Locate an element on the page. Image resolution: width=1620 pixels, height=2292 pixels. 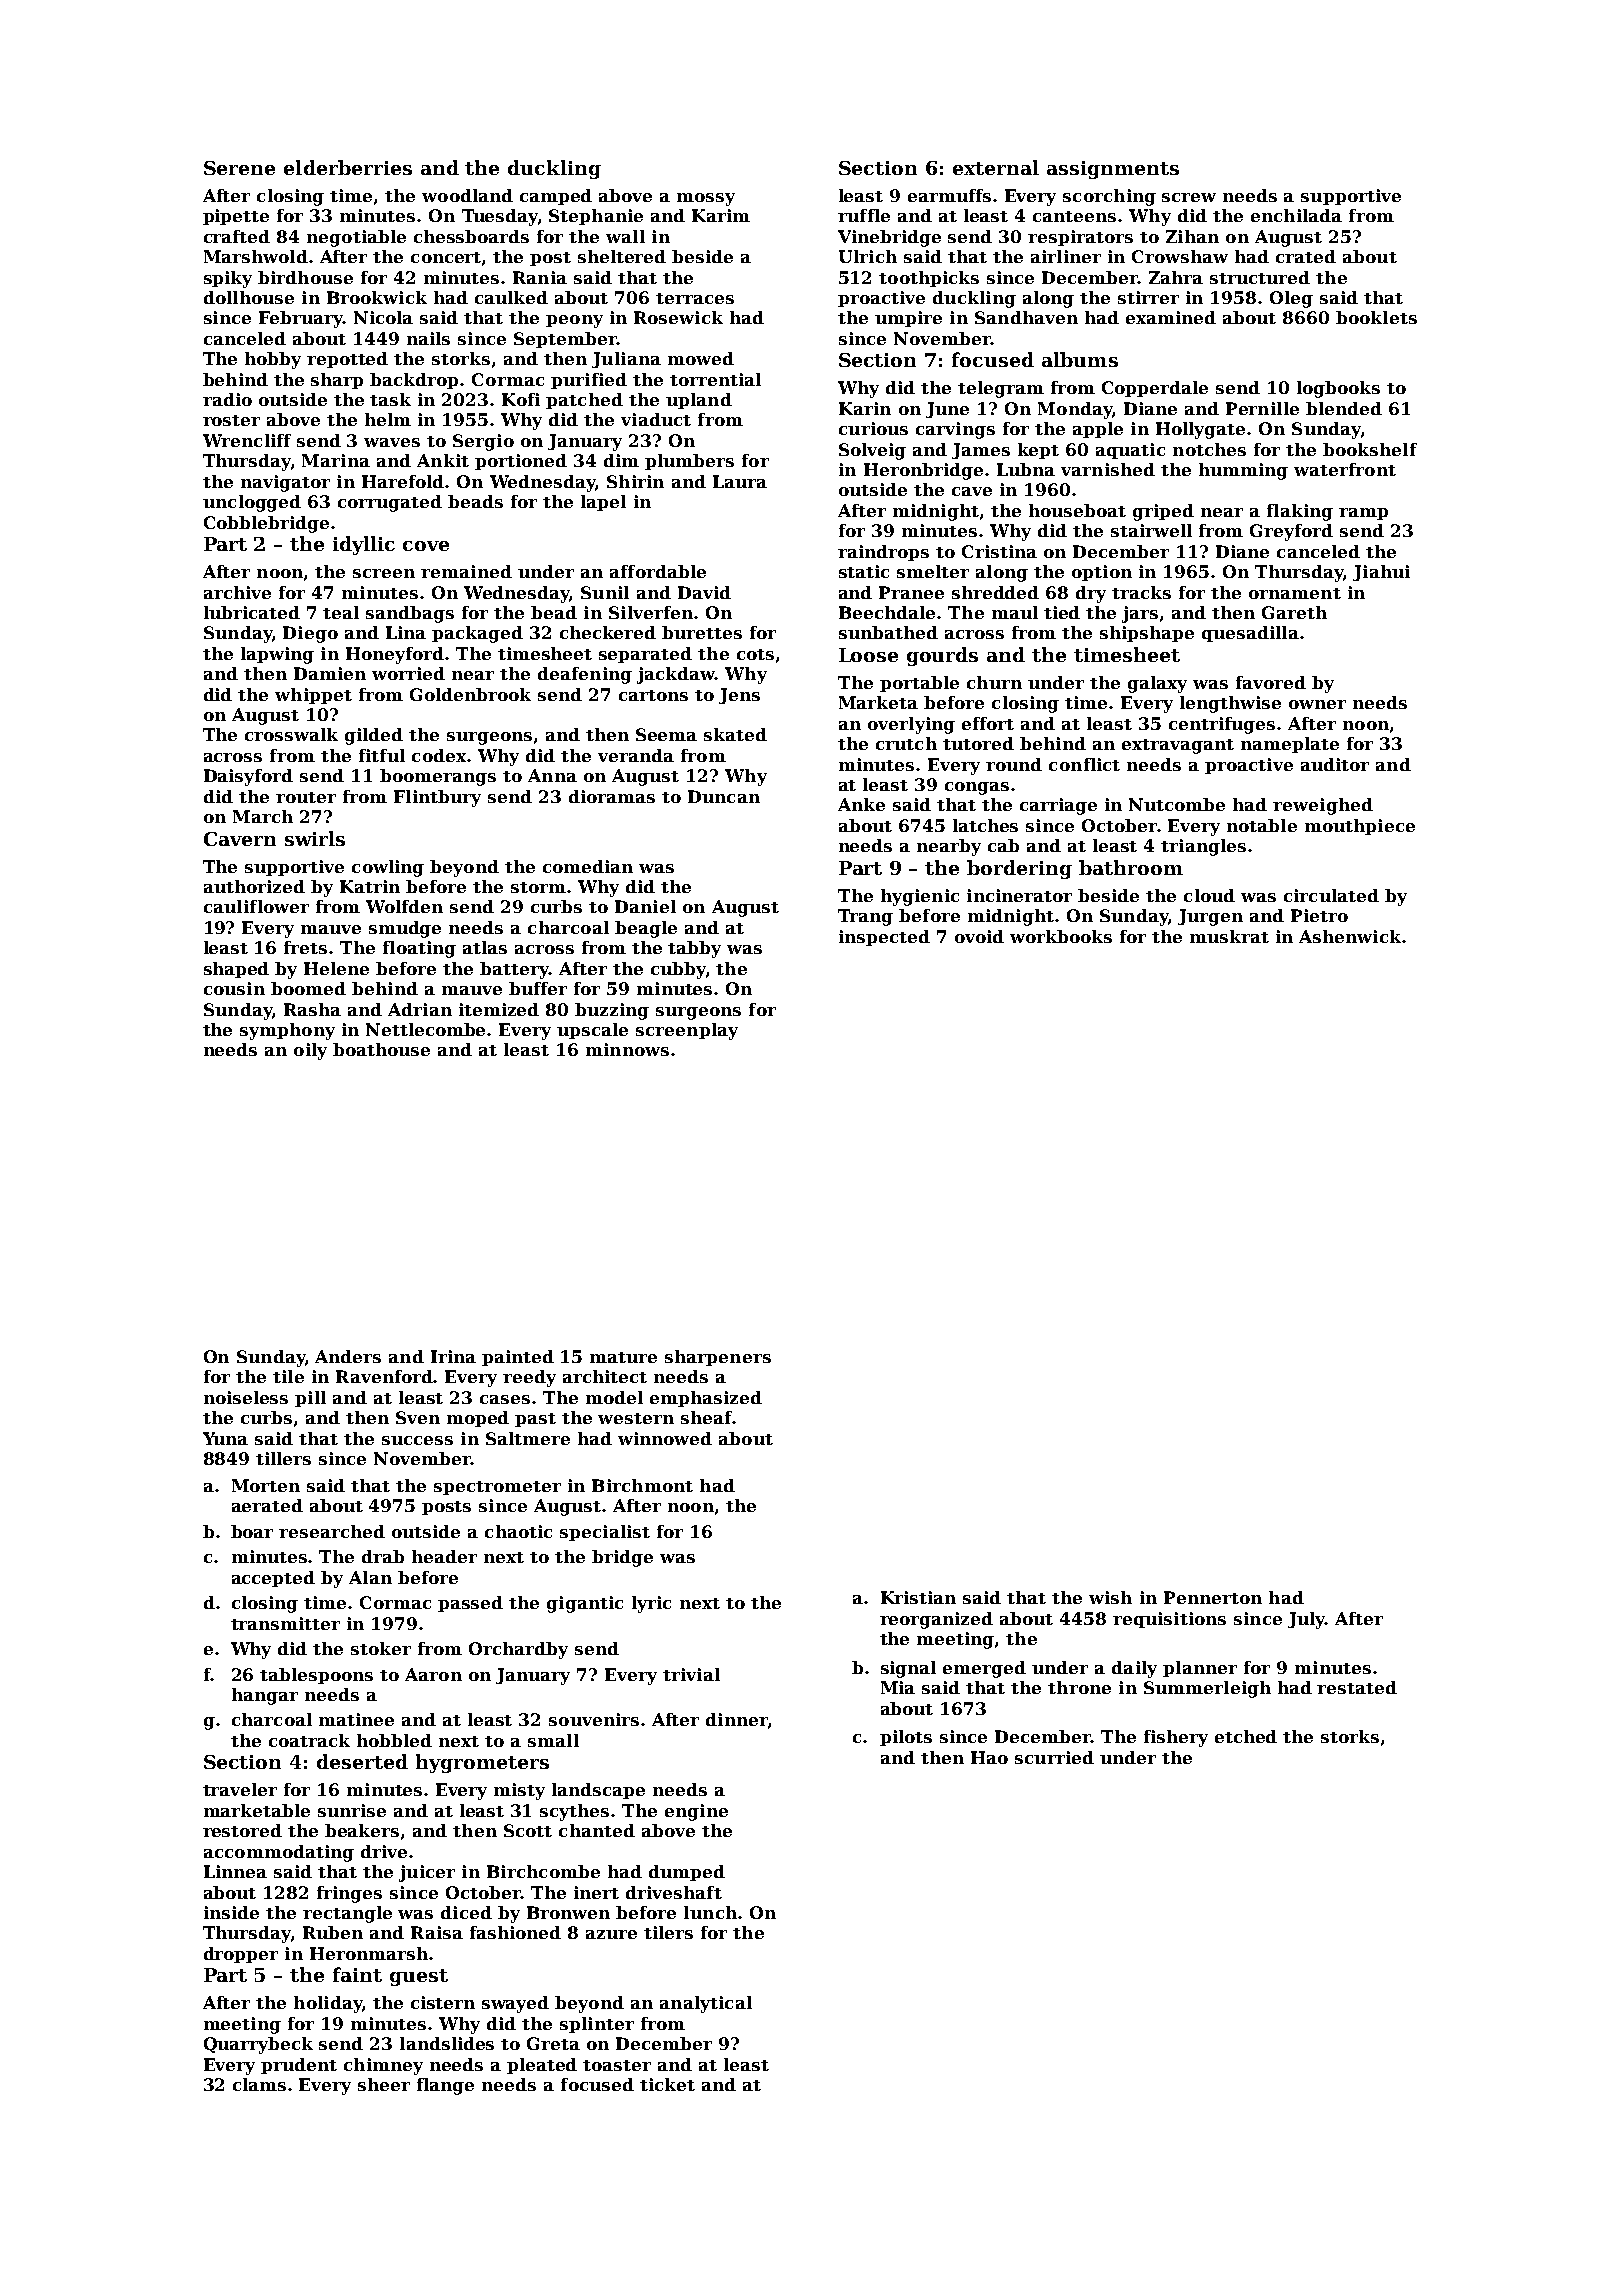
torrential is located at coordinates (715, 379).
